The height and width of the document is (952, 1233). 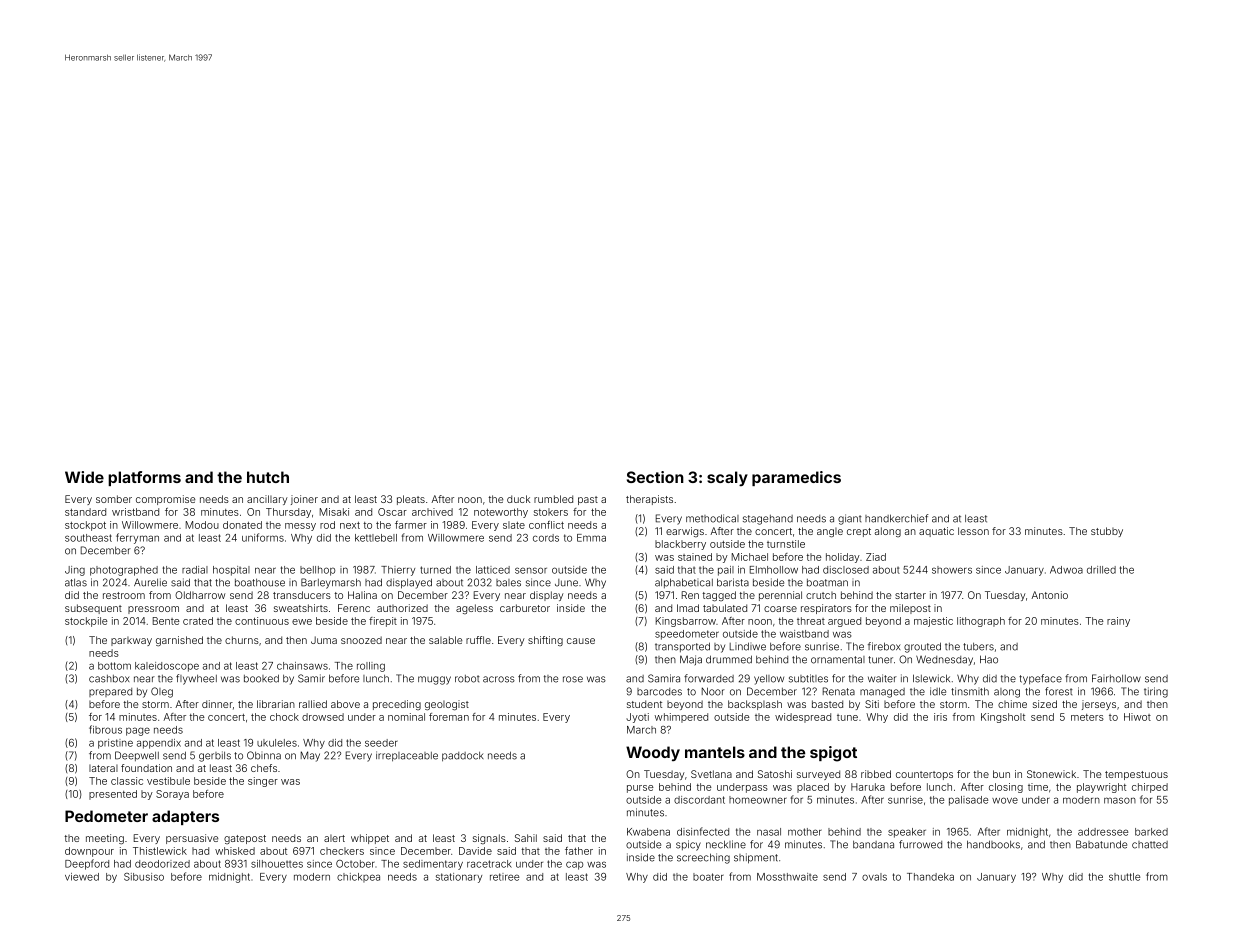 I want to click on idle, so click(x=938, y=691).
